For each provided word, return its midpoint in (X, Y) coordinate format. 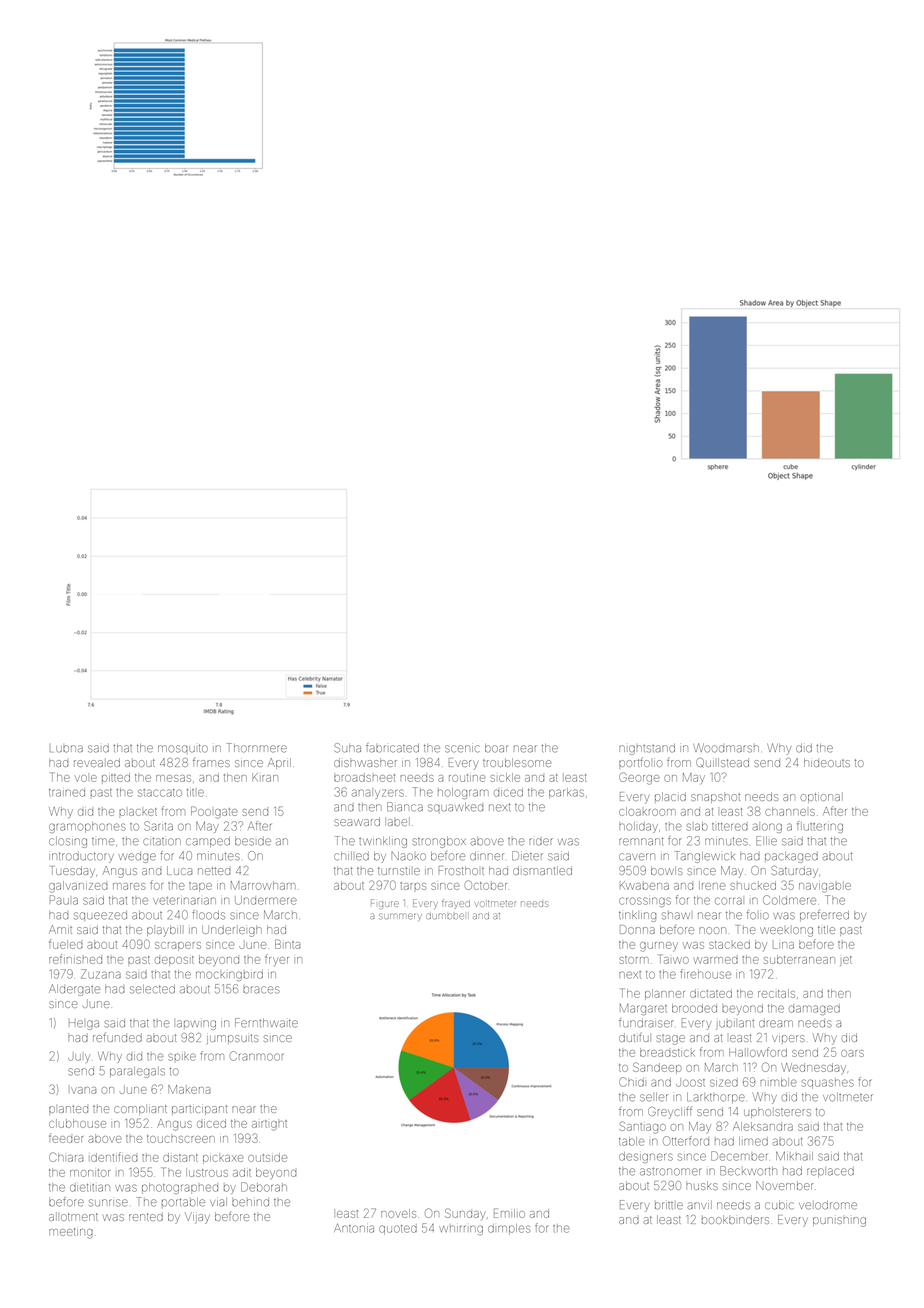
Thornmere (257, 748)
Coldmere (789, 900)
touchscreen (181, 1139)
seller (654, 1097)
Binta (287, 944)
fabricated (392, 748)
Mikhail (794, 1156)
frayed (456, 904)
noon (712, 930)
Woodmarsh (726, 748)
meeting (71, 1233)
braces (261, 990)
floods (208, 915)
